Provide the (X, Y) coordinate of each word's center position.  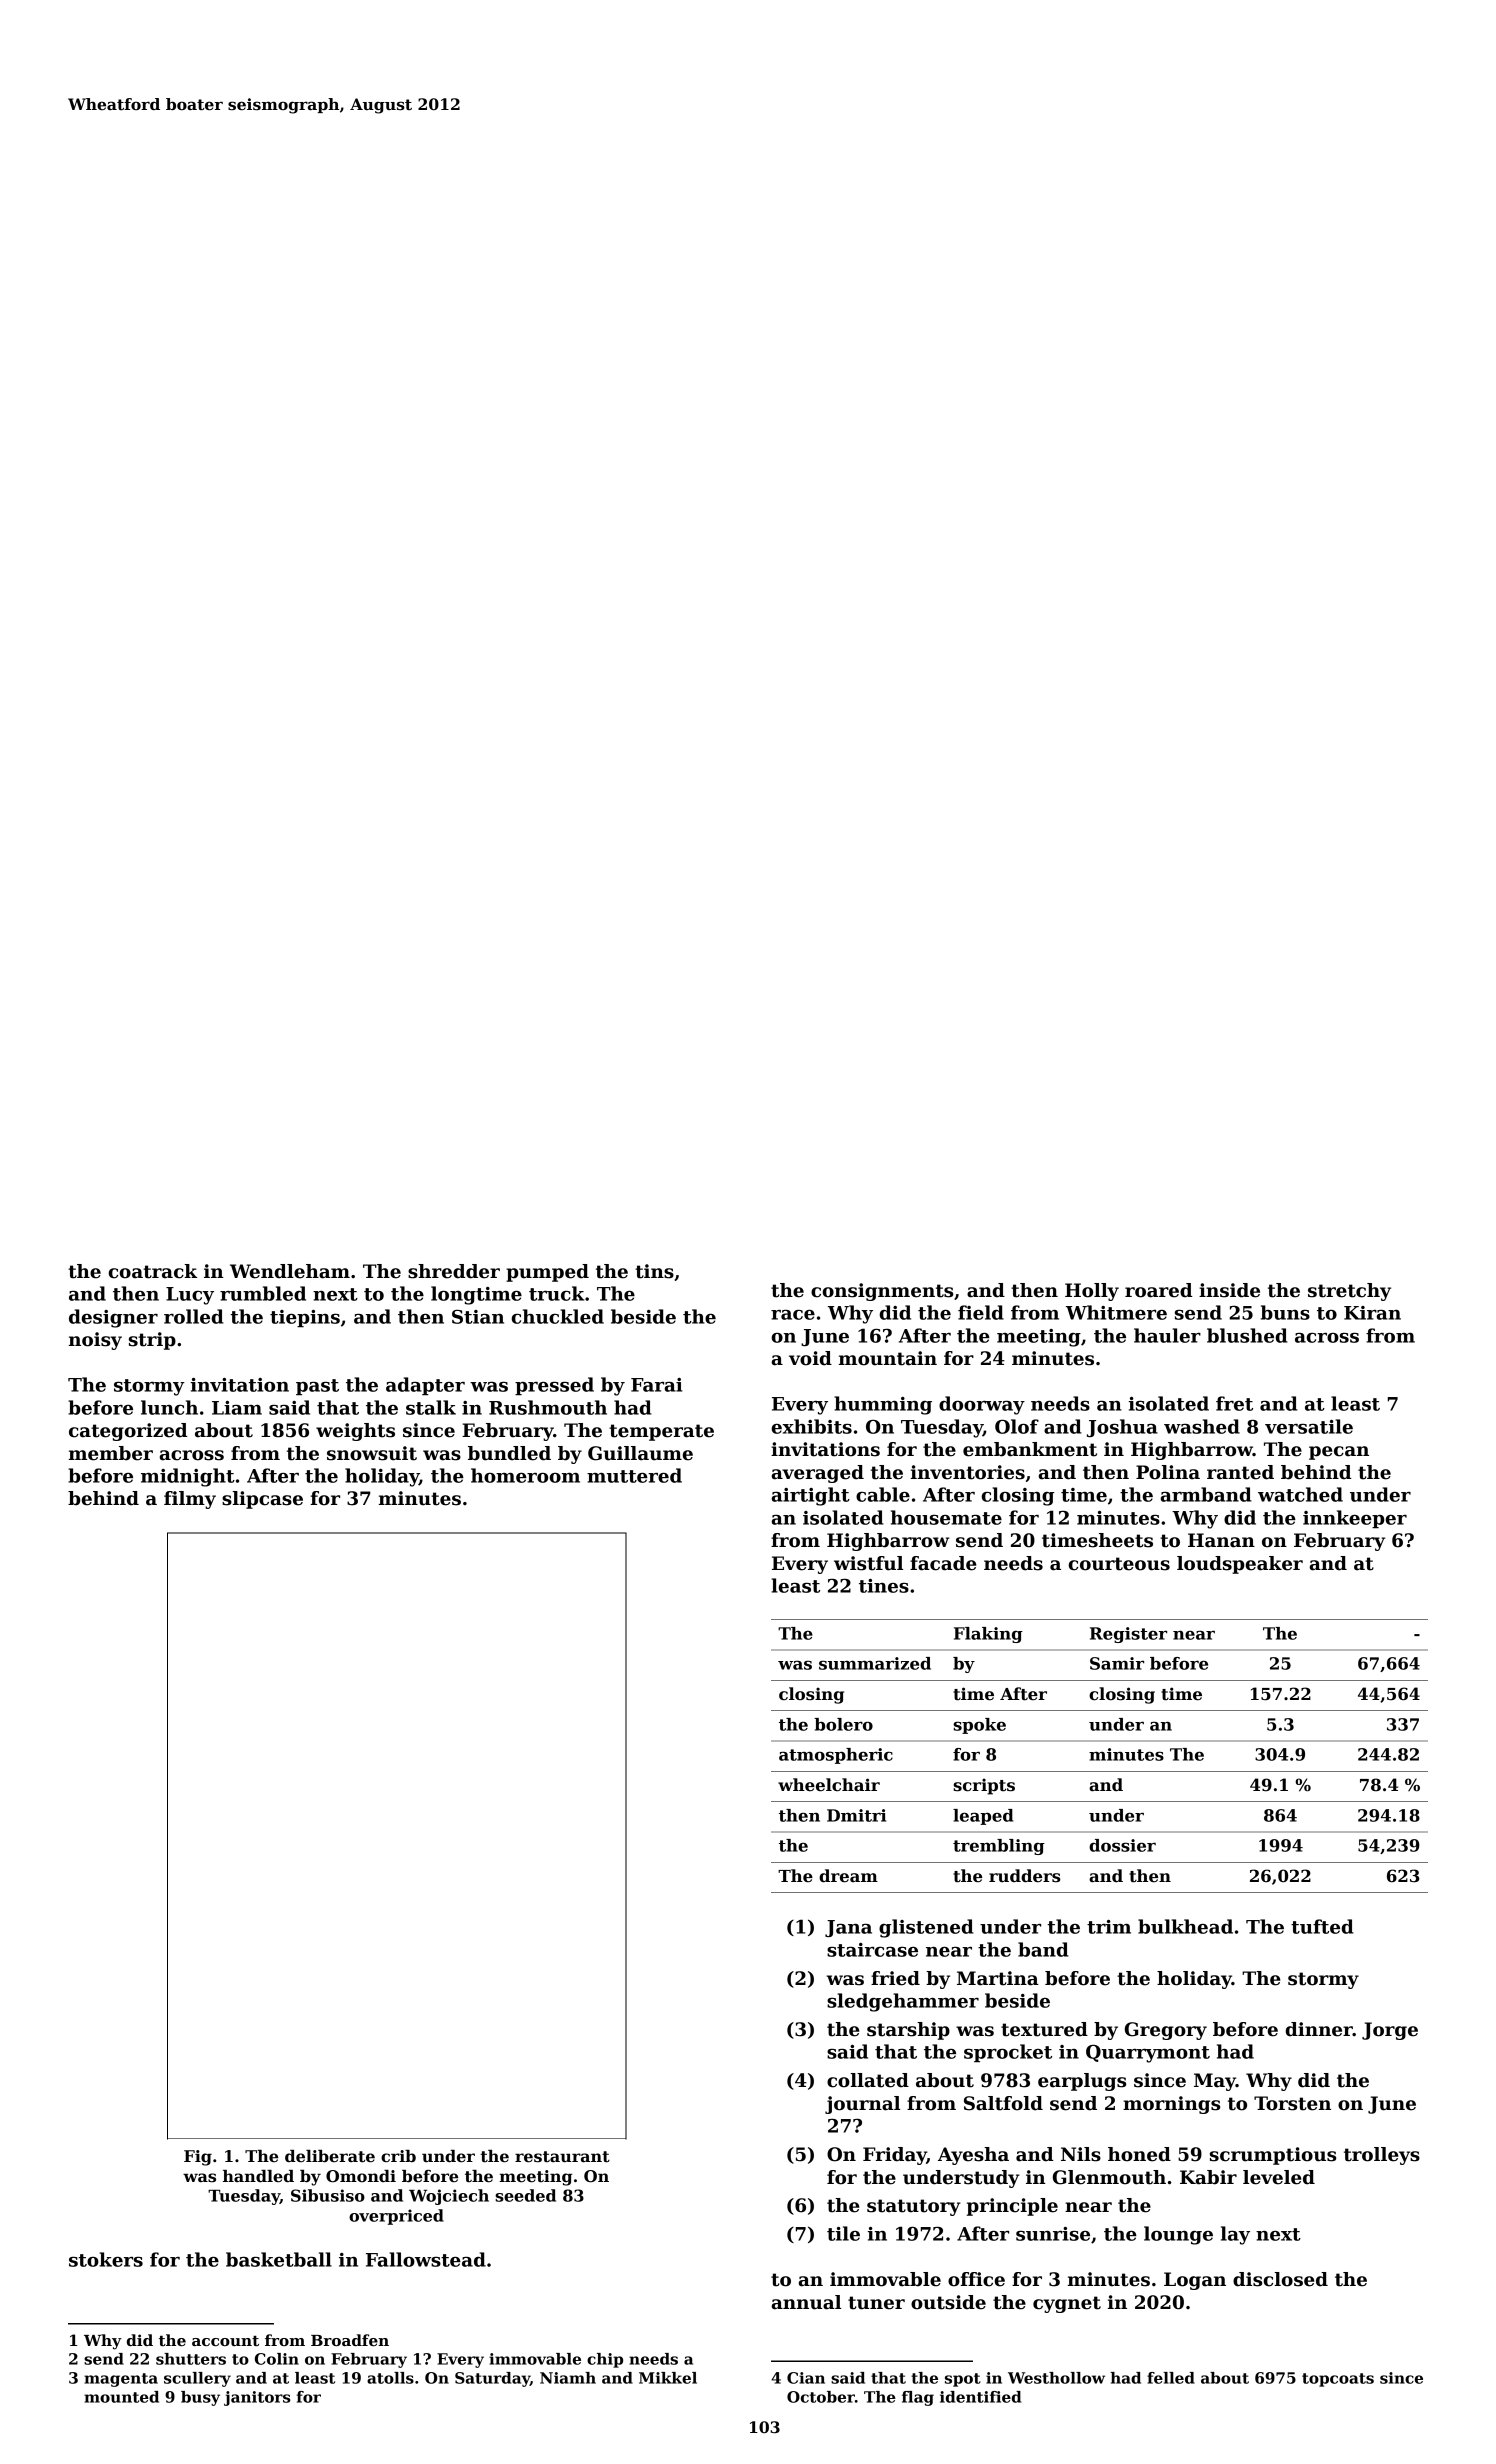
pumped (547, 1273)
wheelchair (829, 1785)
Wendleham (290, 1271)
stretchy (1349, 1292)
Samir (1117, 1663)
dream (848, 1876)
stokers (106, 2259)
